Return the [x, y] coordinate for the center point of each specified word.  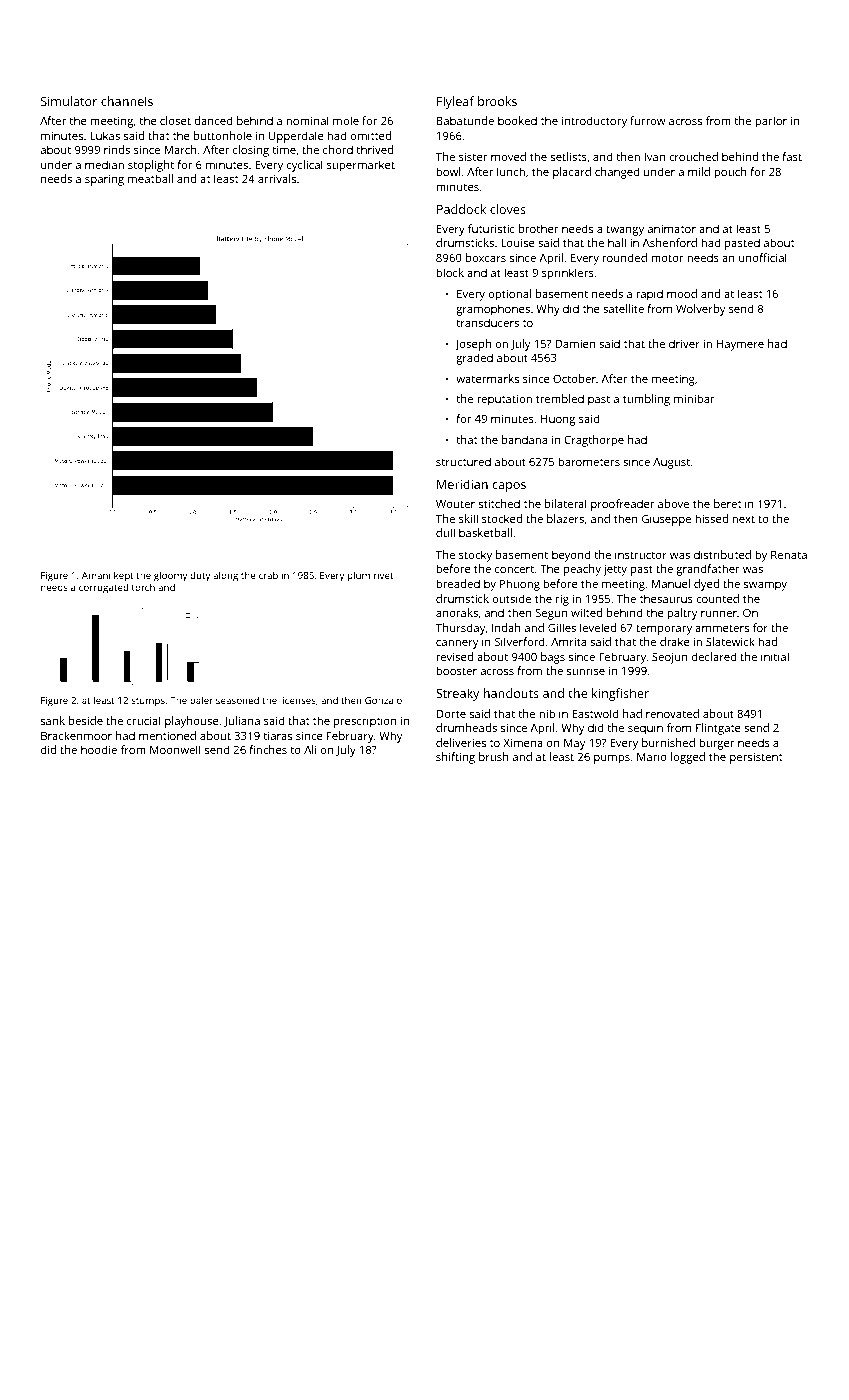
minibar [694, 398]
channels [127, 101]
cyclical [305, 166]
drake [675, 641]
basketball [485, 532]
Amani [96, 575]
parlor [771, 122]
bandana [524, 439]
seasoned [237, 700]
